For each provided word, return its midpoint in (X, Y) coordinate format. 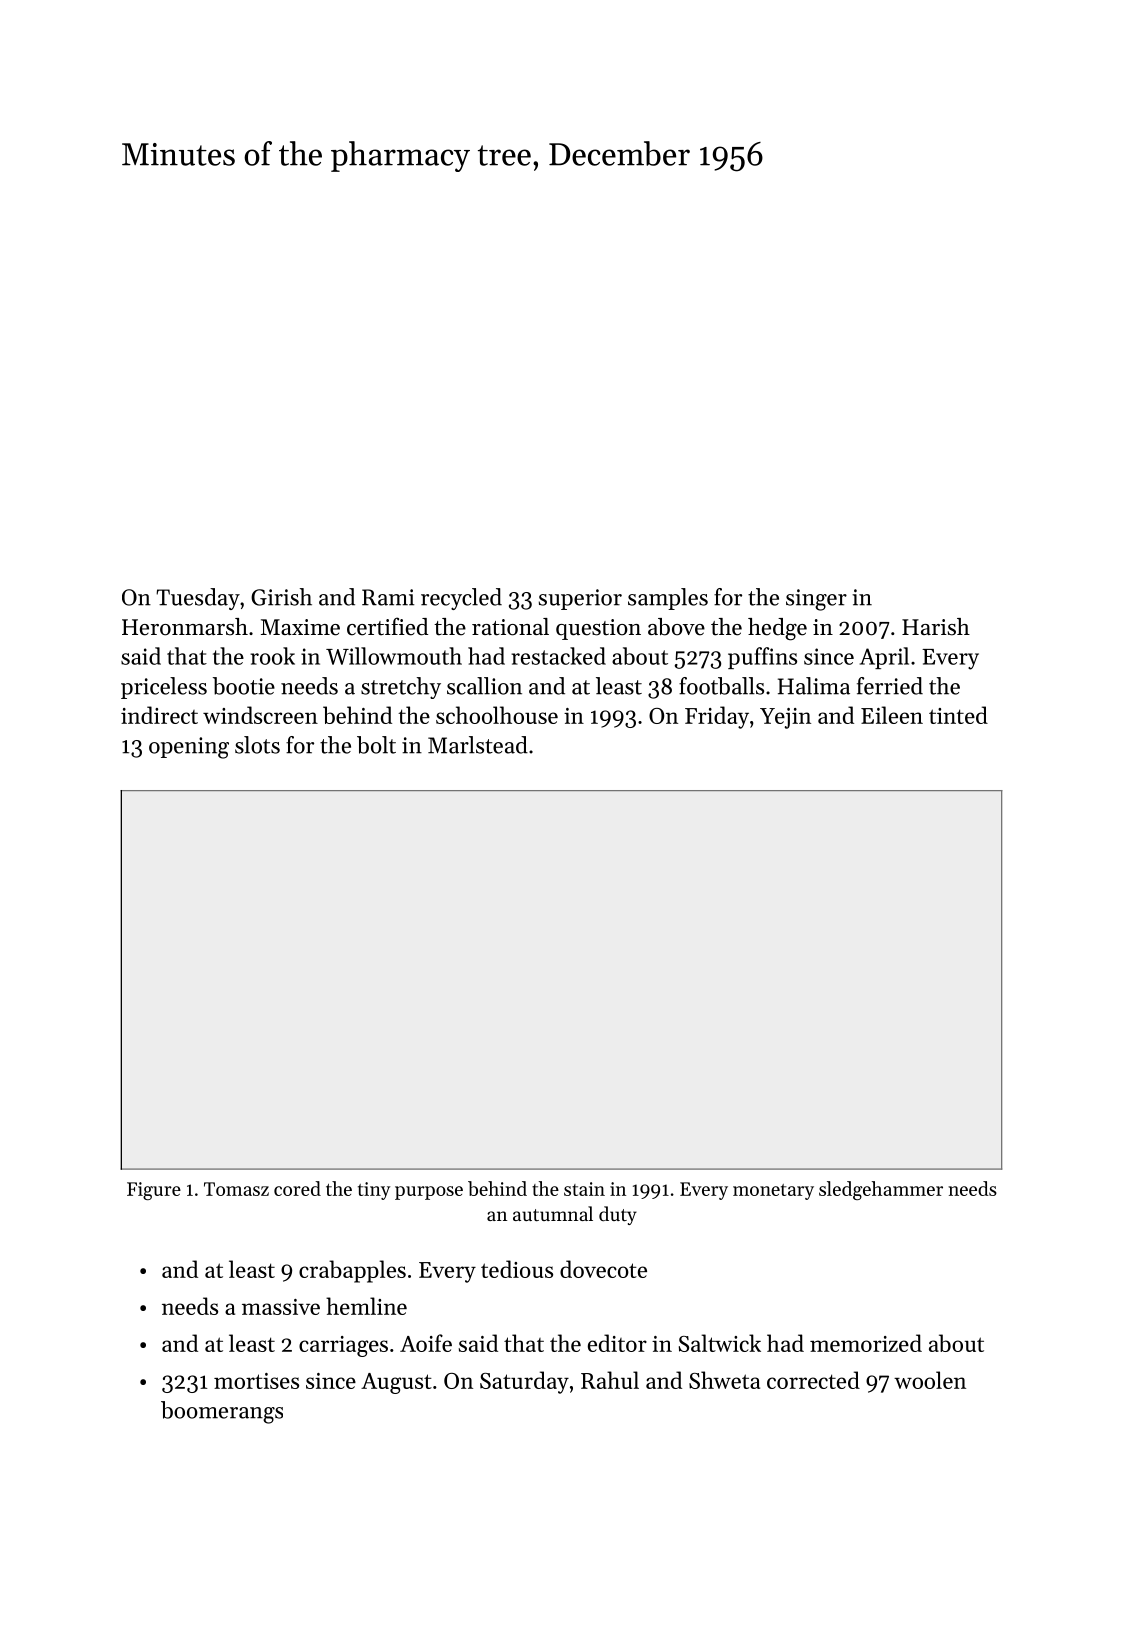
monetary (773, 1192)
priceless (164, 688)
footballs (721, 686)
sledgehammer (881, 1190)
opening (189, 748)
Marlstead (478, 745)
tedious (517, 1269)
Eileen (892, 715)
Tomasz (236, 1189)
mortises (256, 1381)
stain (584, 1189)
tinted (958, 715)
